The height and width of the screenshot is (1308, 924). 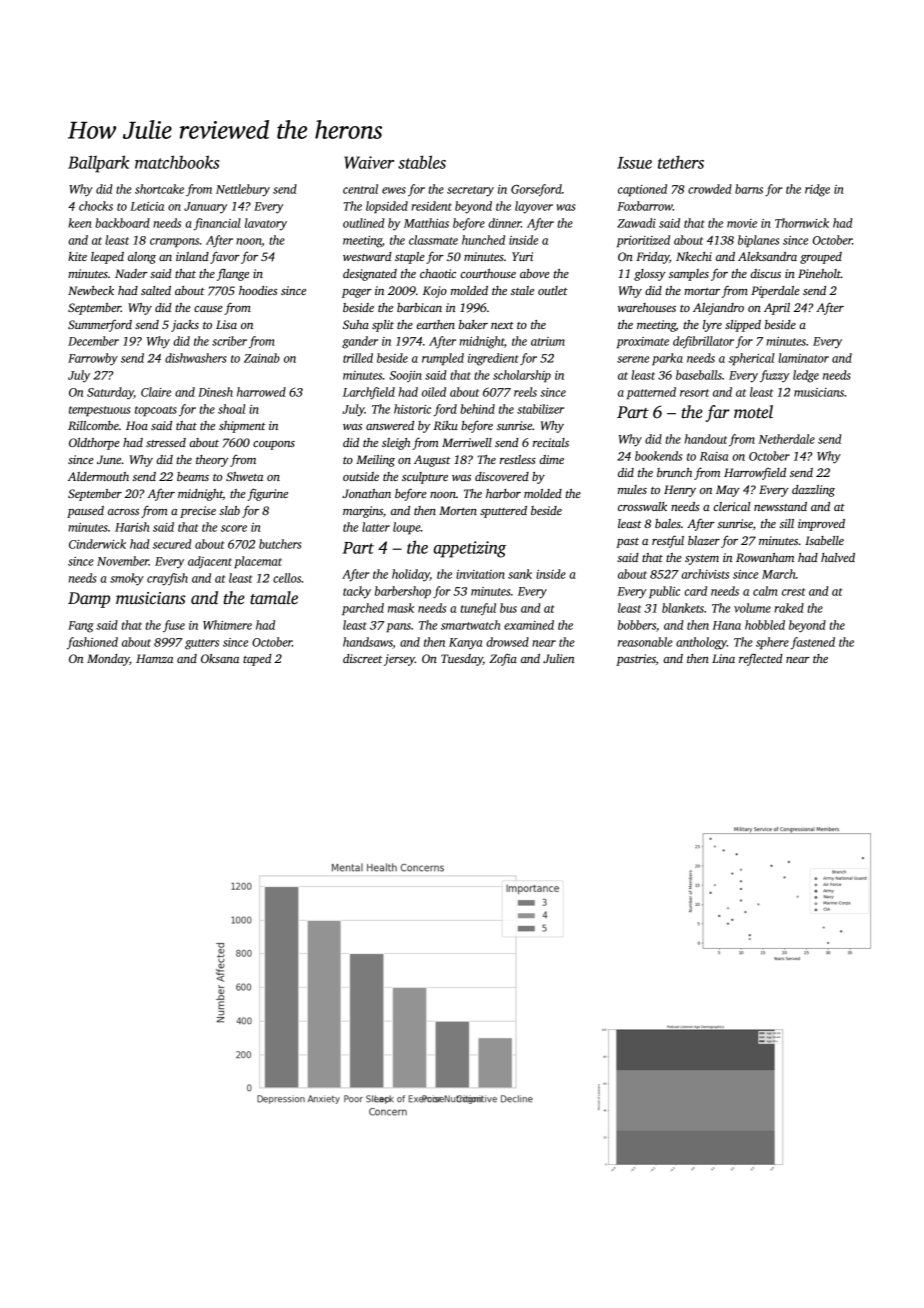 What do you see at coordinates (723, 658) in the screenshot?
I see `Lina` at bounding box center [723, 658].
